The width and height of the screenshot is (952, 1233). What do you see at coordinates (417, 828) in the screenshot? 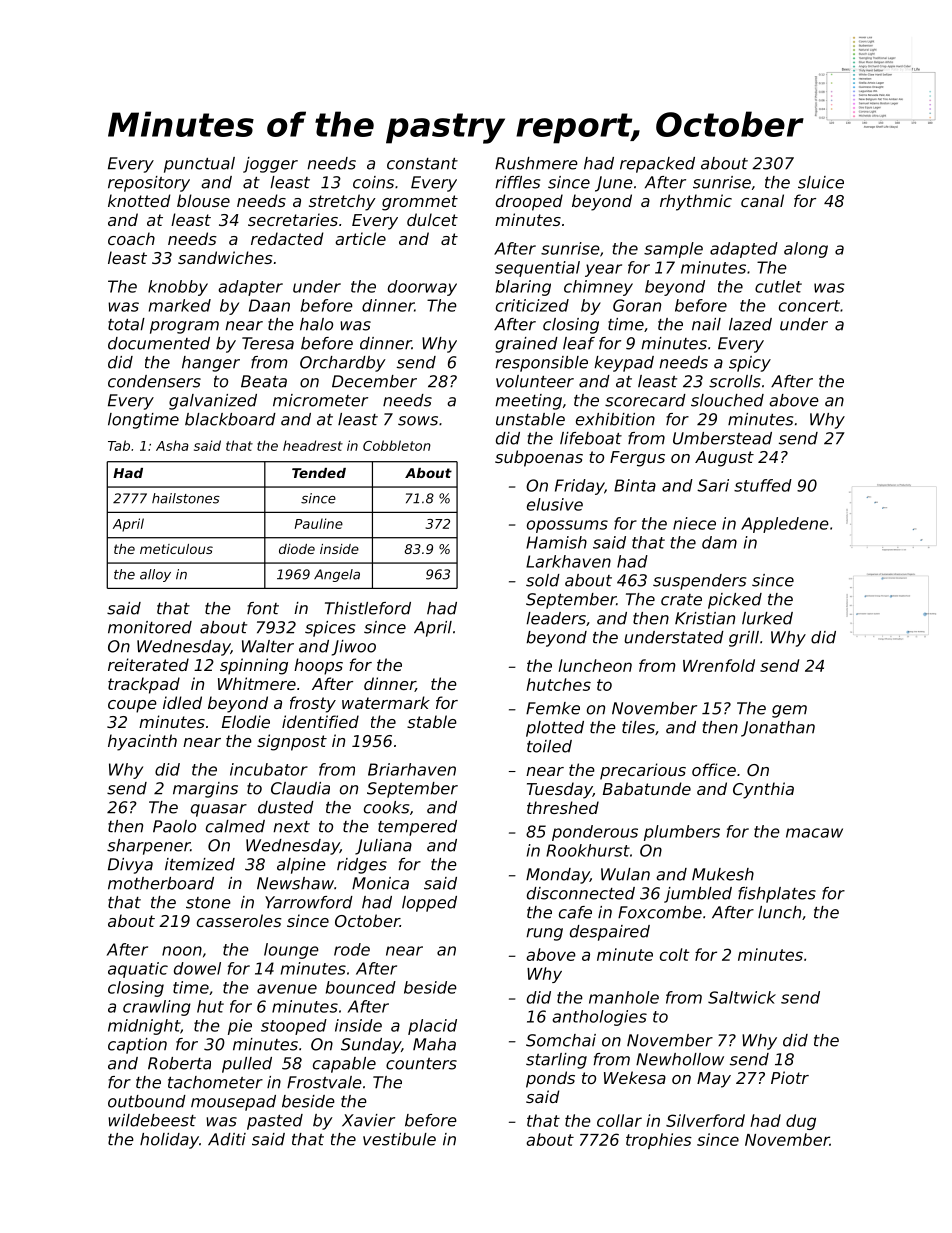
I see `tempered` at bounding box center [417, 828].
